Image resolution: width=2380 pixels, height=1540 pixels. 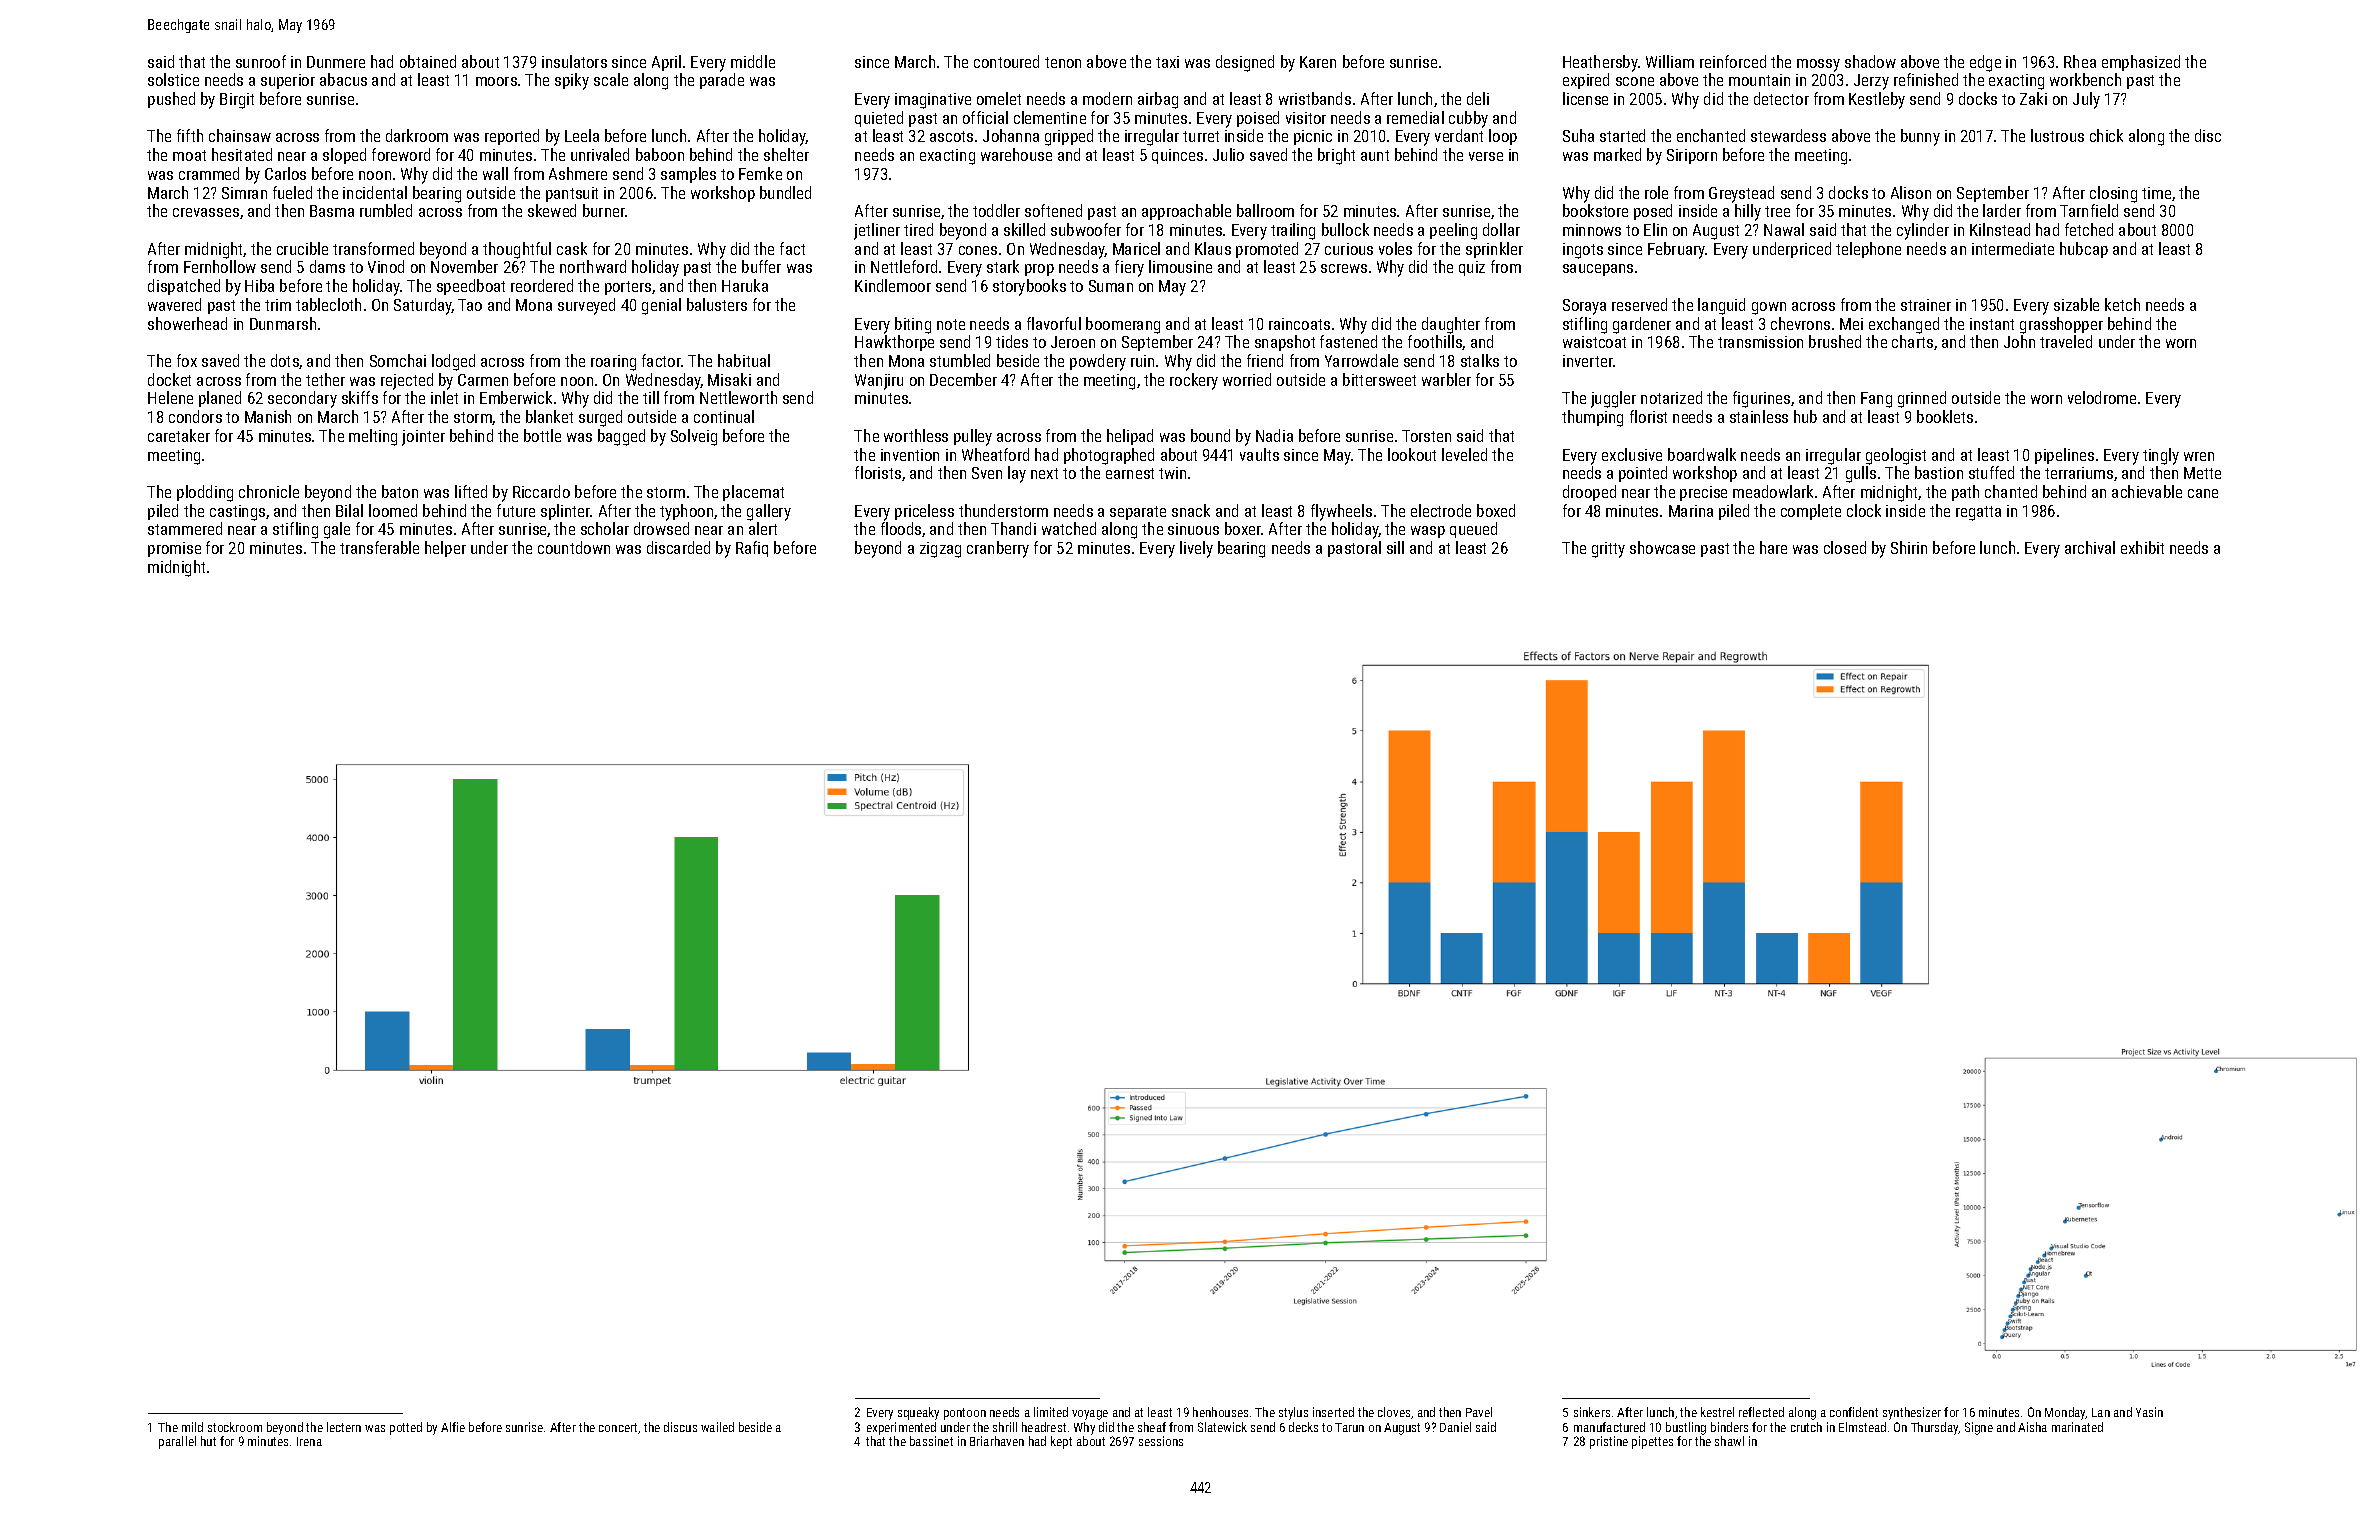 What do you see at coordinates (174, 549) in the screenshot?
I see `promise` at bounding box center [174, 549].
